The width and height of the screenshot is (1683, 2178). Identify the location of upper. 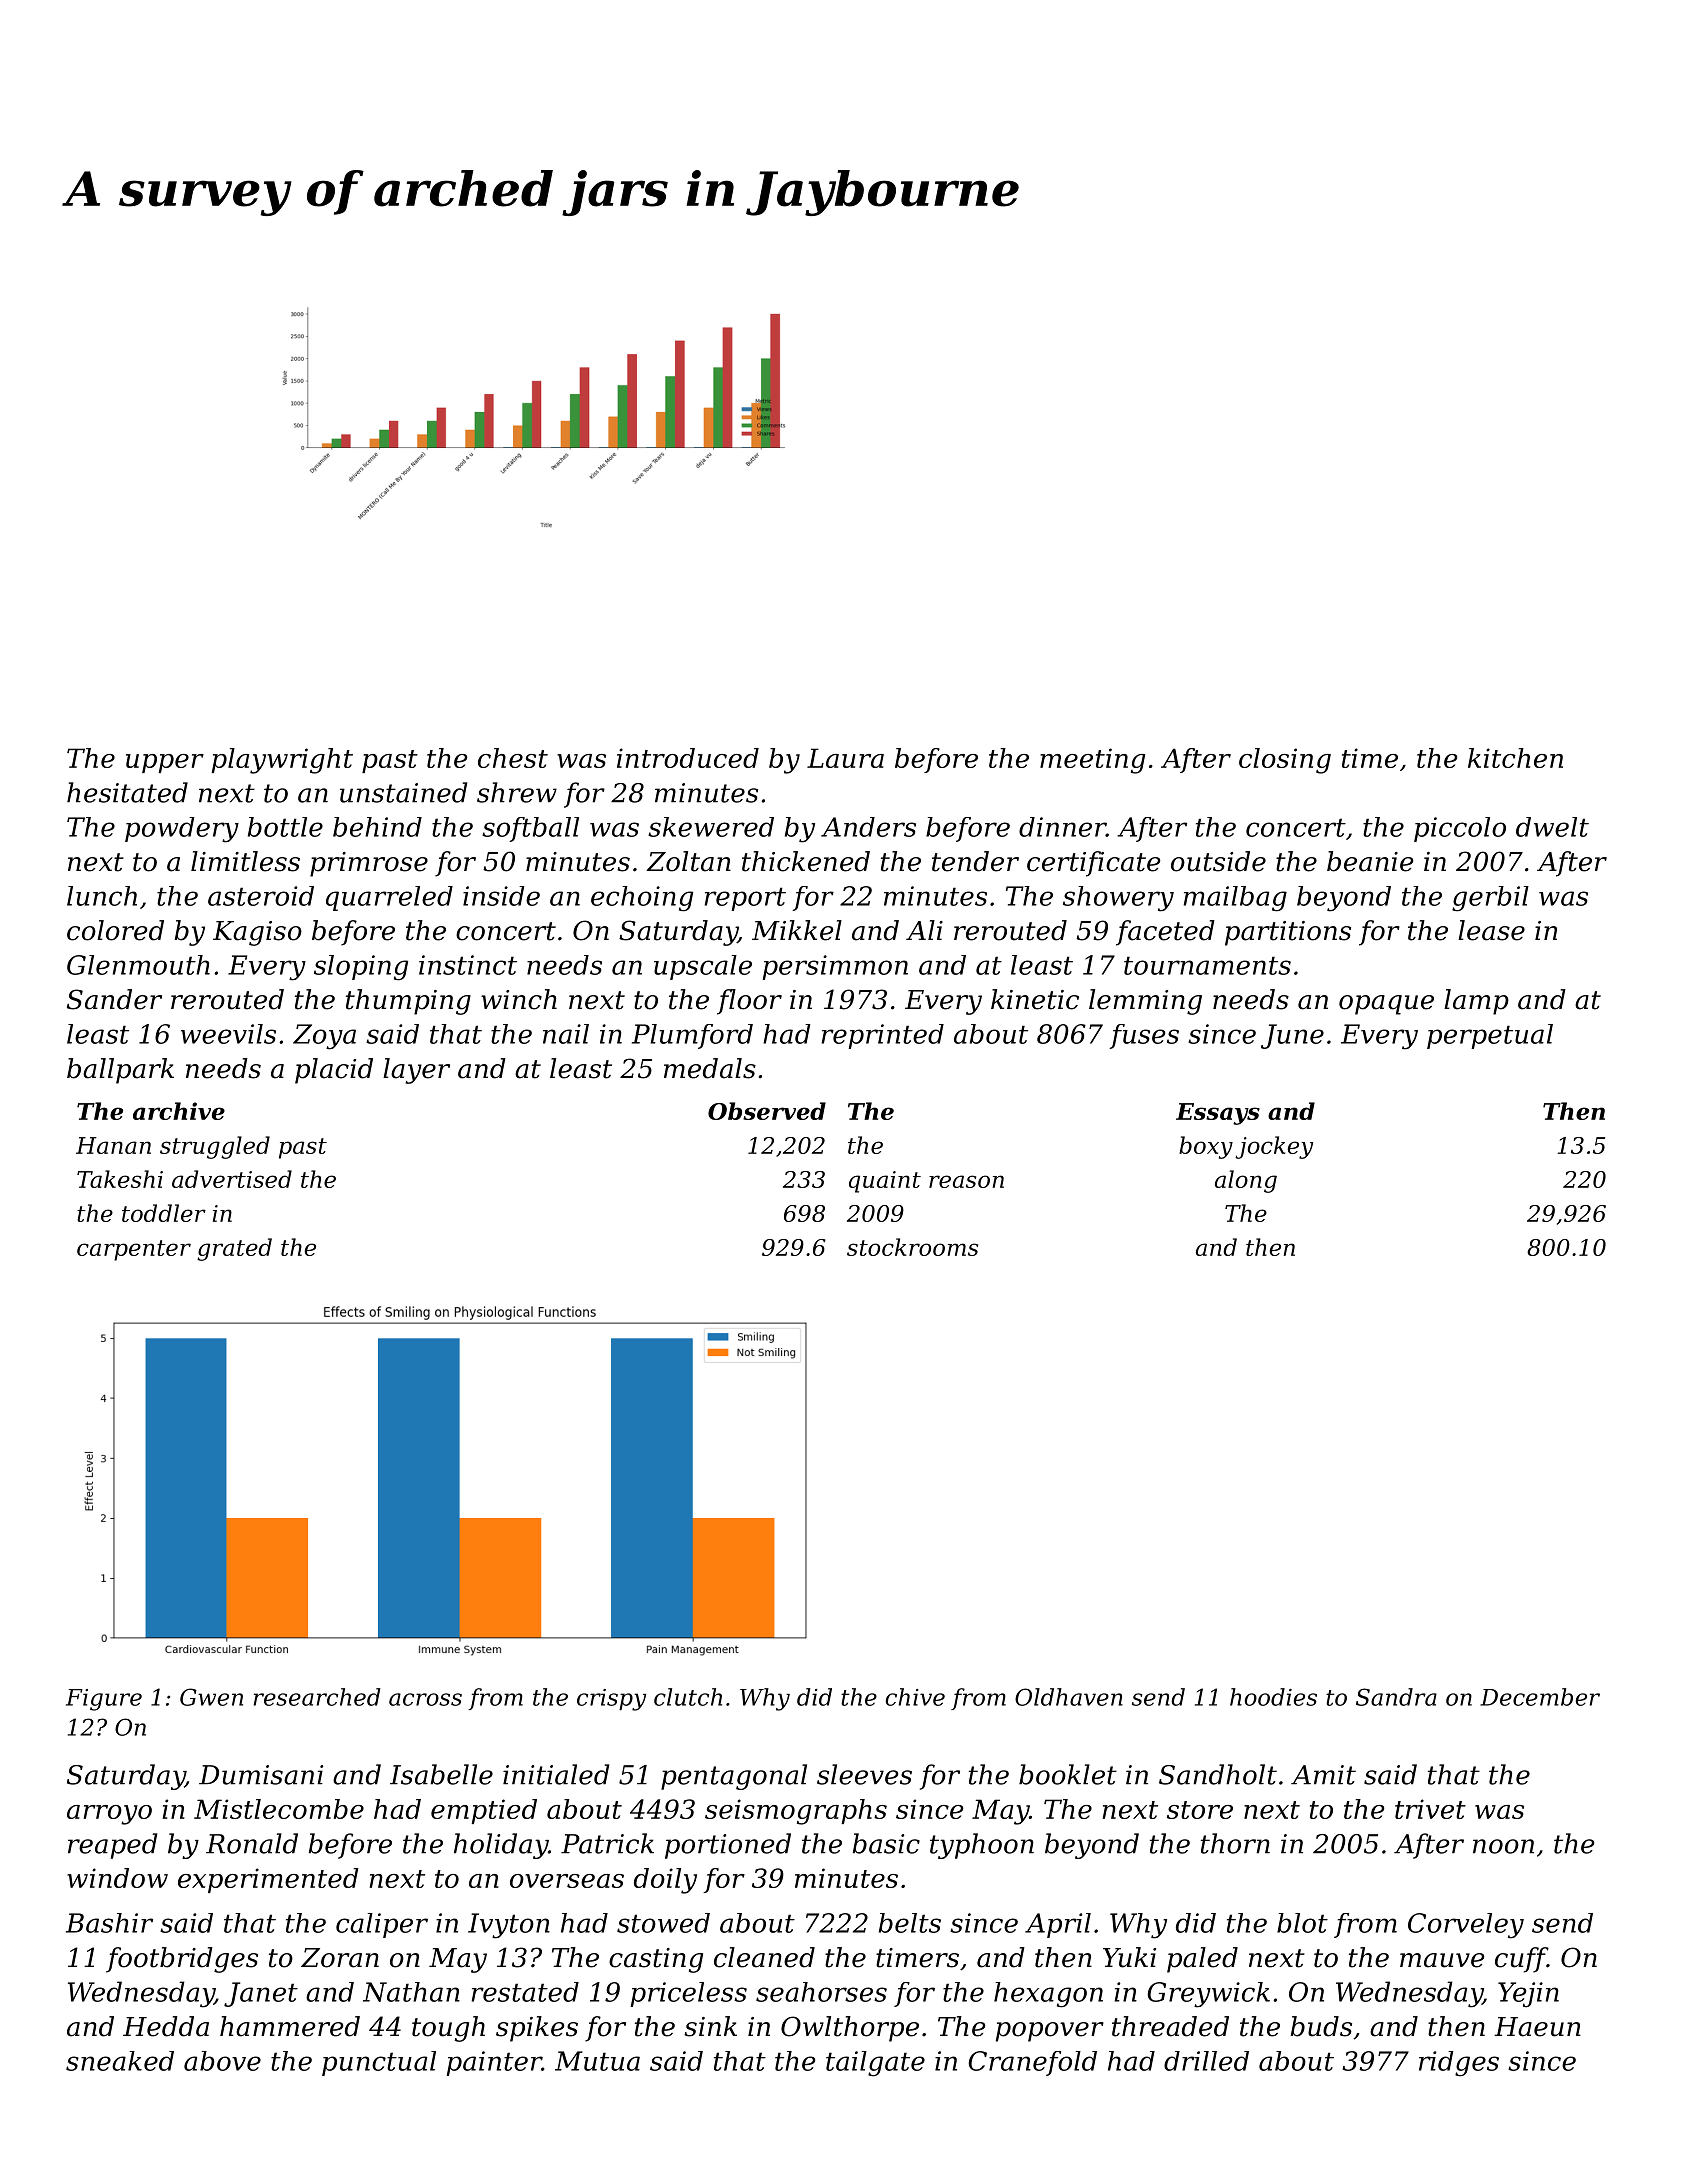
(165, 763).
